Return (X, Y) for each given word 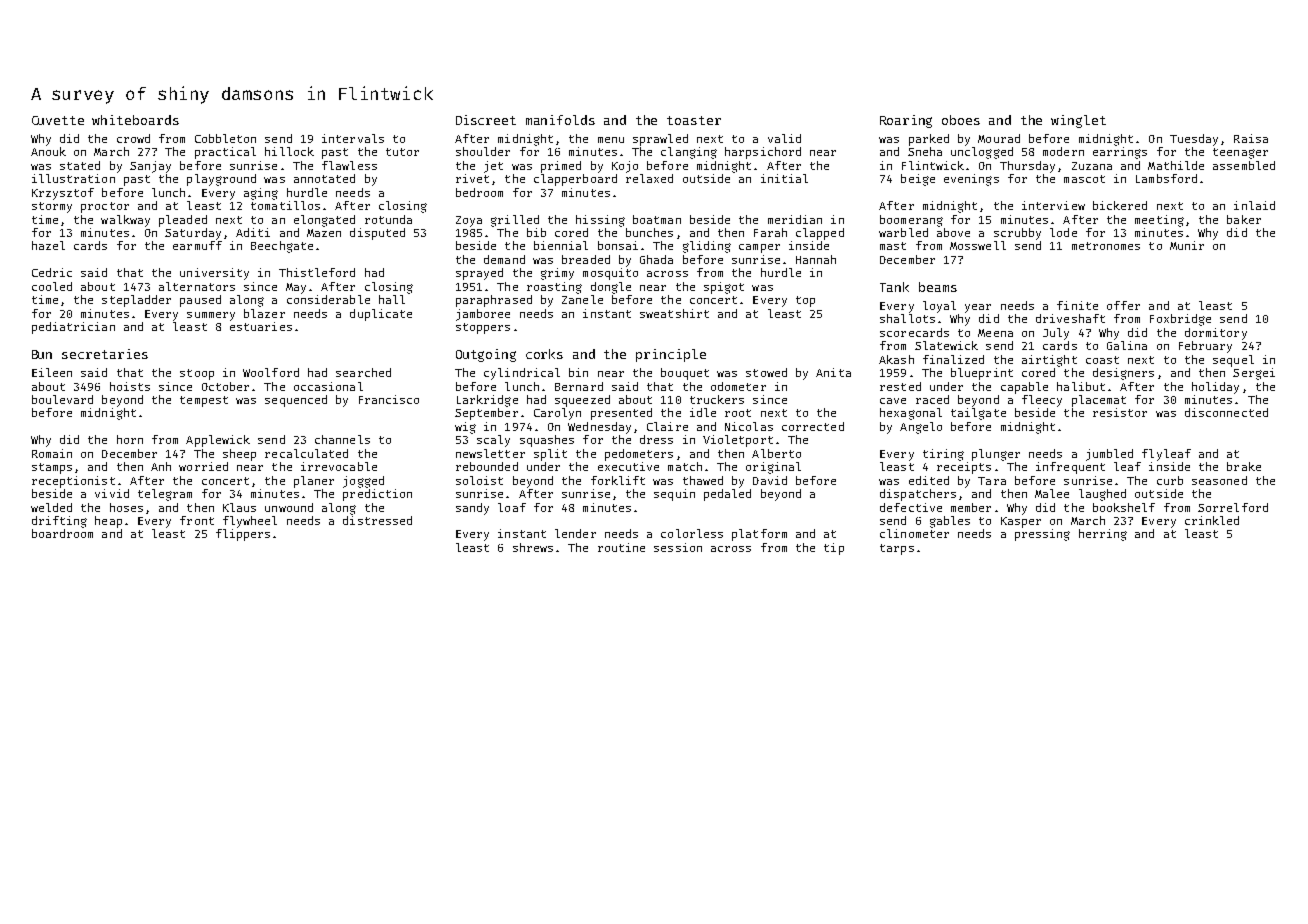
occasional (328, 386)
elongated (324, 221)
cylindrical (522, 374)
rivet (472, 178)
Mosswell (978, 245)
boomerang (911, 221)
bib (536, 232)
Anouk (48, 151)
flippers (243, 535)
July (1056, 334)
